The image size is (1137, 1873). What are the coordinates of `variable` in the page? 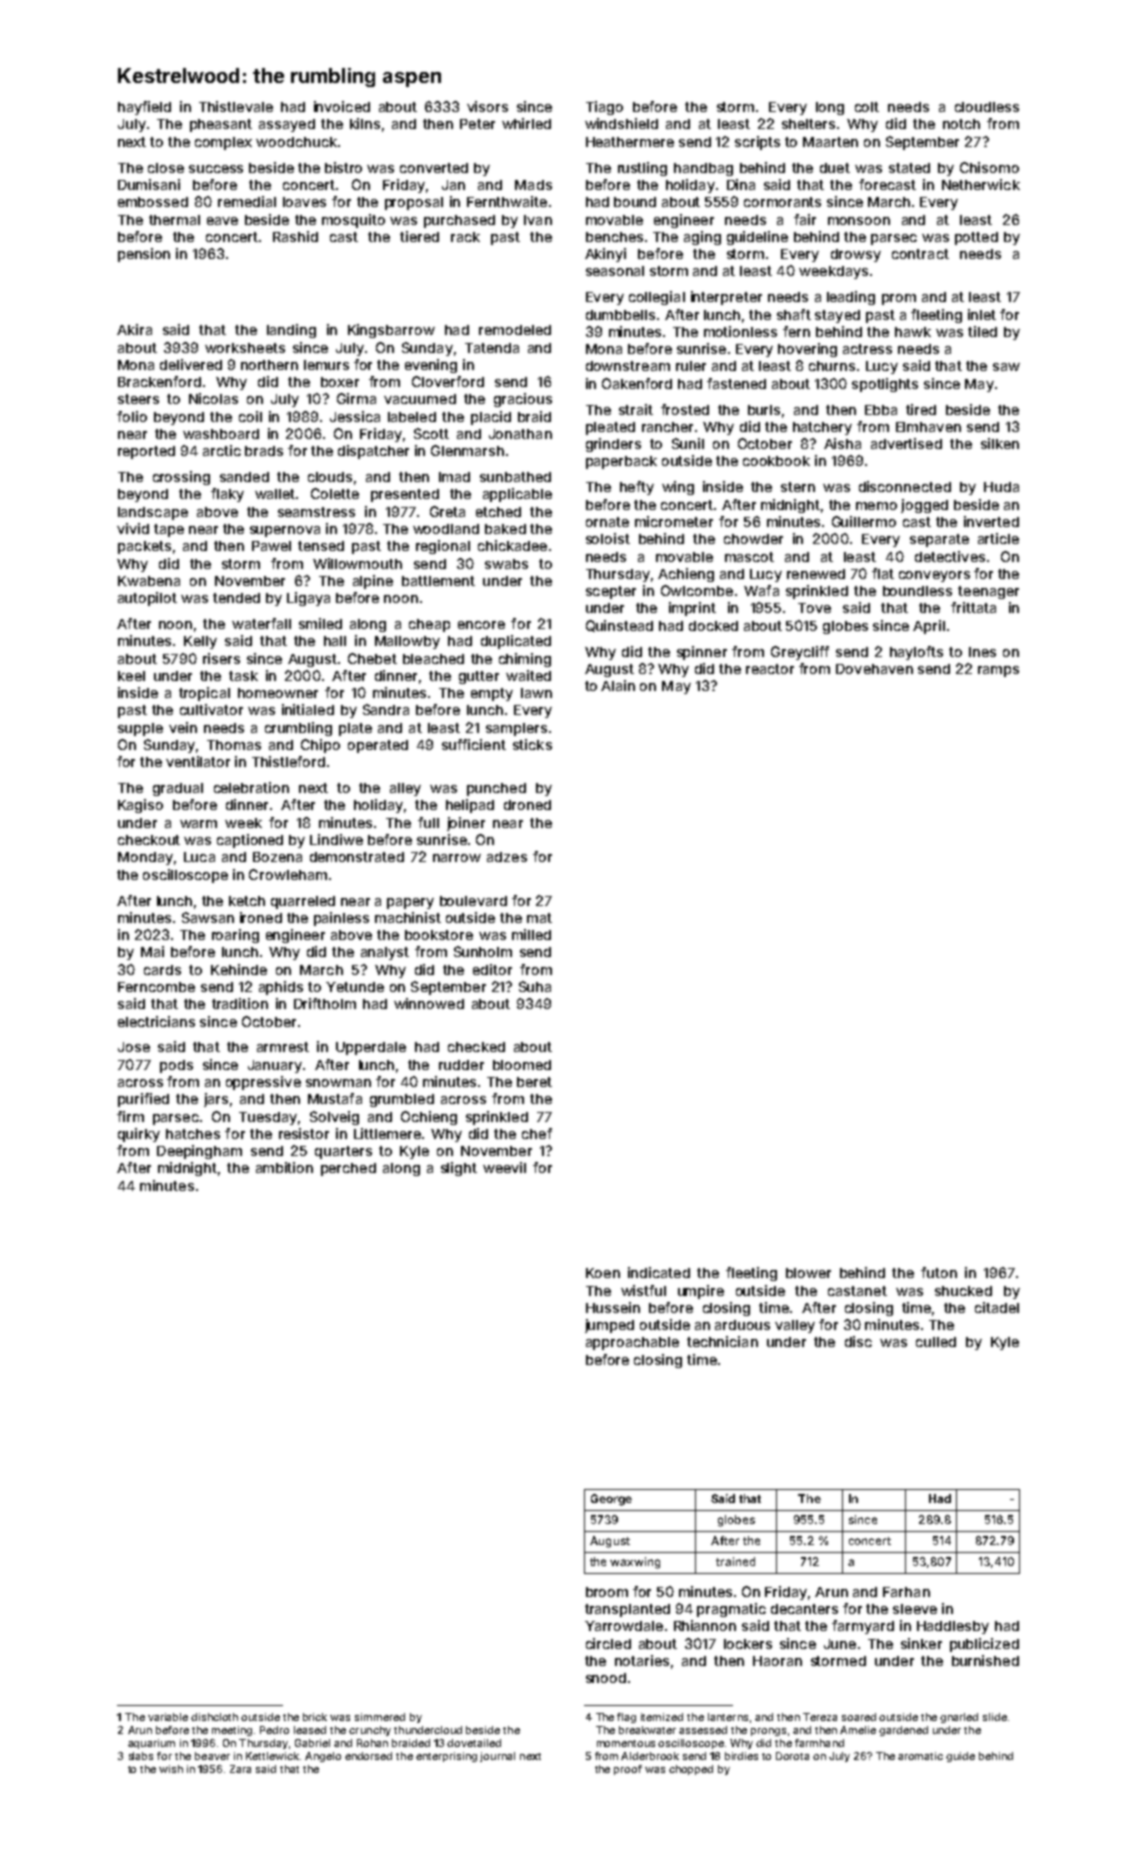 It's located at (168, 1717).
